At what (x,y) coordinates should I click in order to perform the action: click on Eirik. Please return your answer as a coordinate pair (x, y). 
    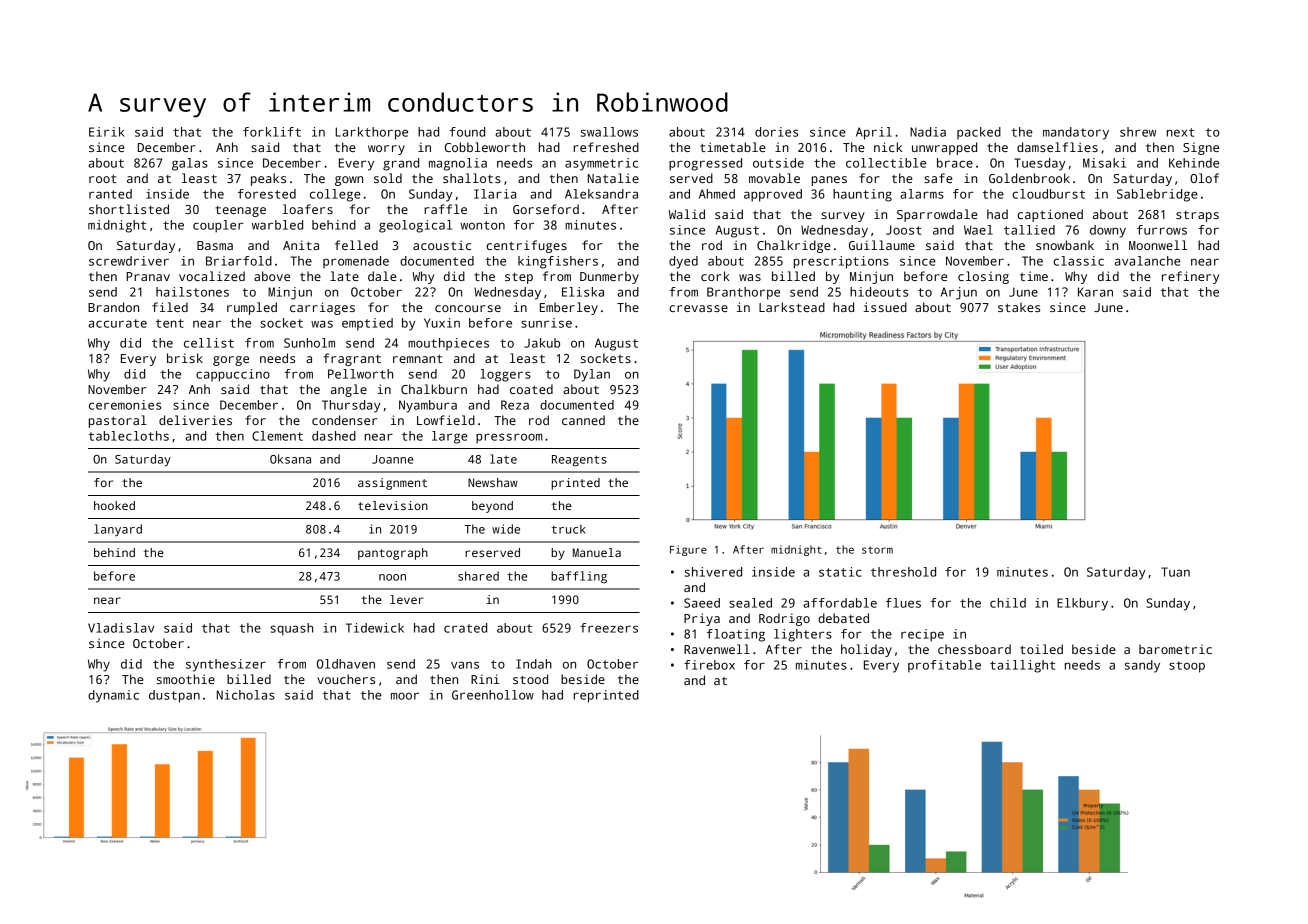
    Looking at the image, I should click on (107, 132).
